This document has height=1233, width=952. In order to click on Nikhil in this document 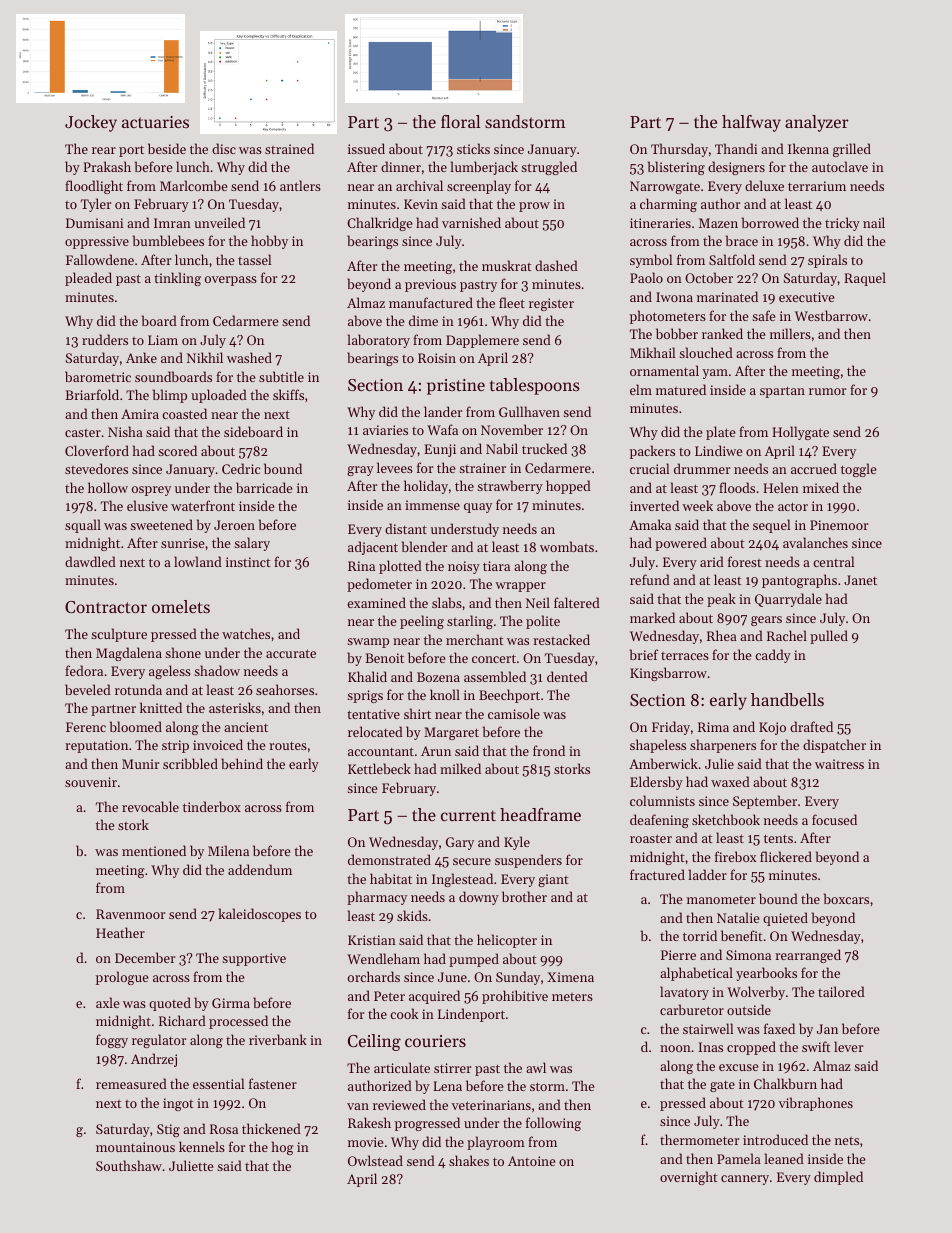, I will do `click(205, 357)`.
